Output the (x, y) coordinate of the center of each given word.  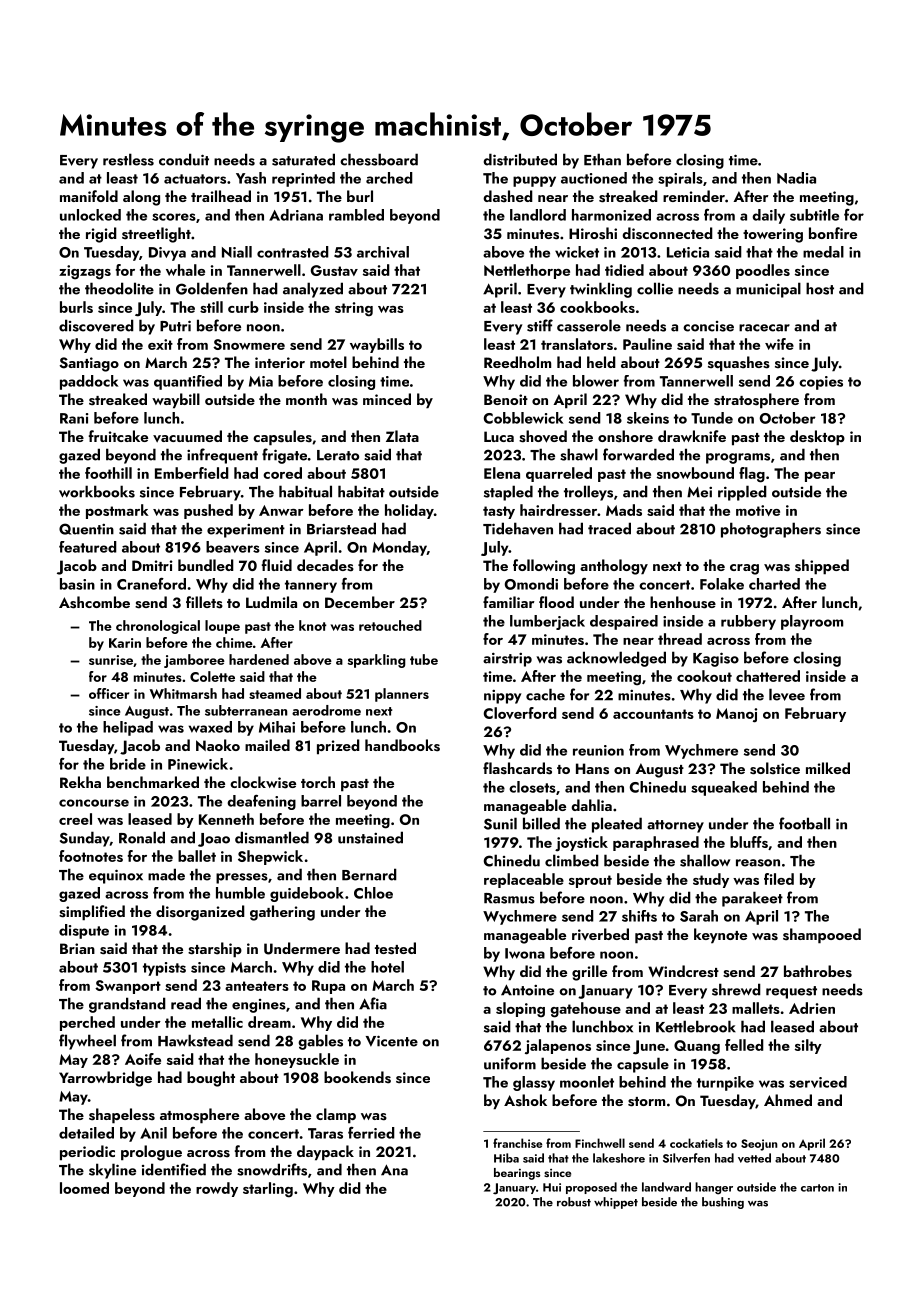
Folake (722, 584)
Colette (212, 676)
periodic (87, 1153)
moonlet (587, 1082)
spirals (680, 179)
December (360, 602)
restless (128, 159)
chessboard (379, 159)
